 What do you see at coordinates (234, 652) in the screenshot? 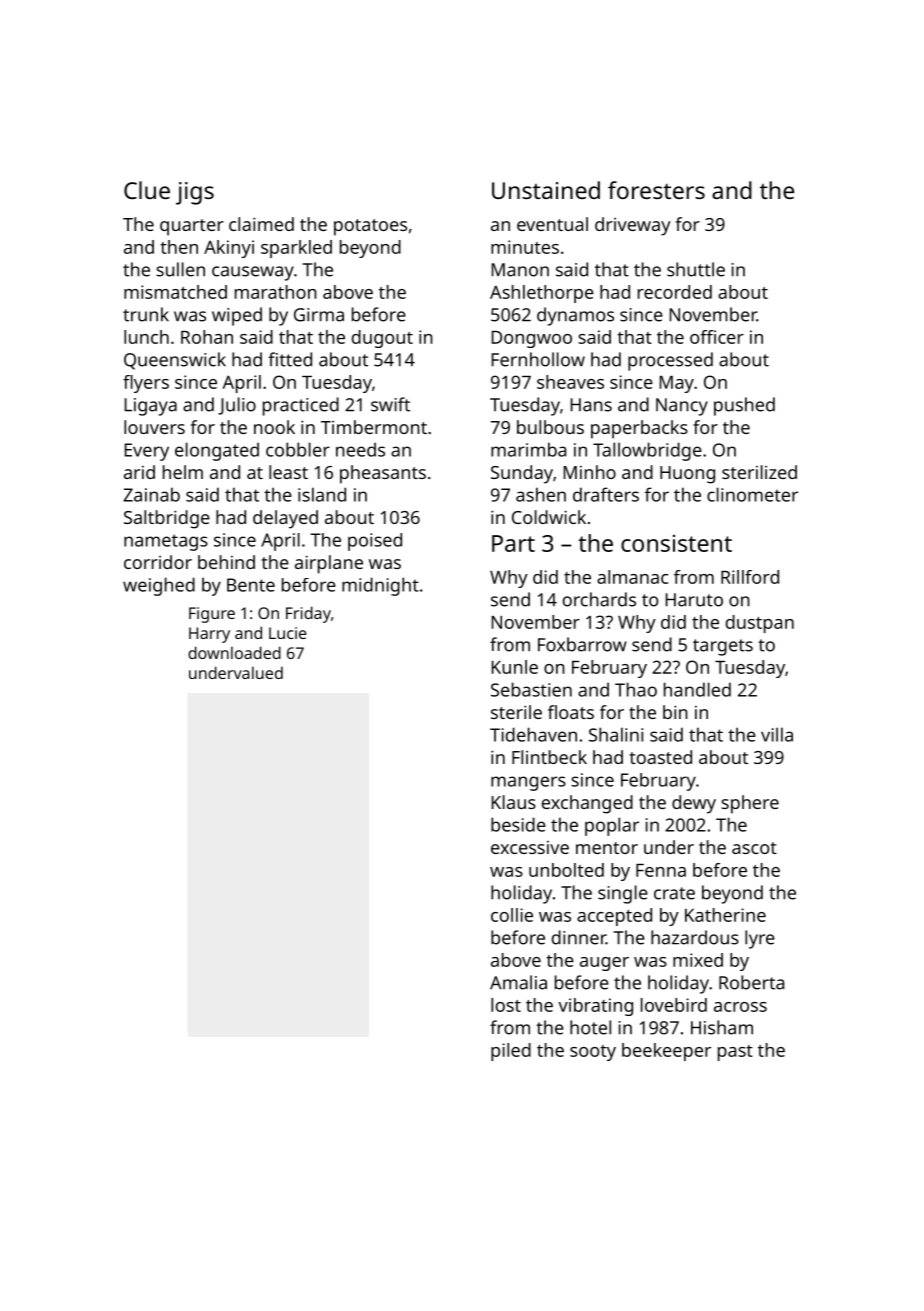
I see `downloaded` at bounding box center [234, 652].
